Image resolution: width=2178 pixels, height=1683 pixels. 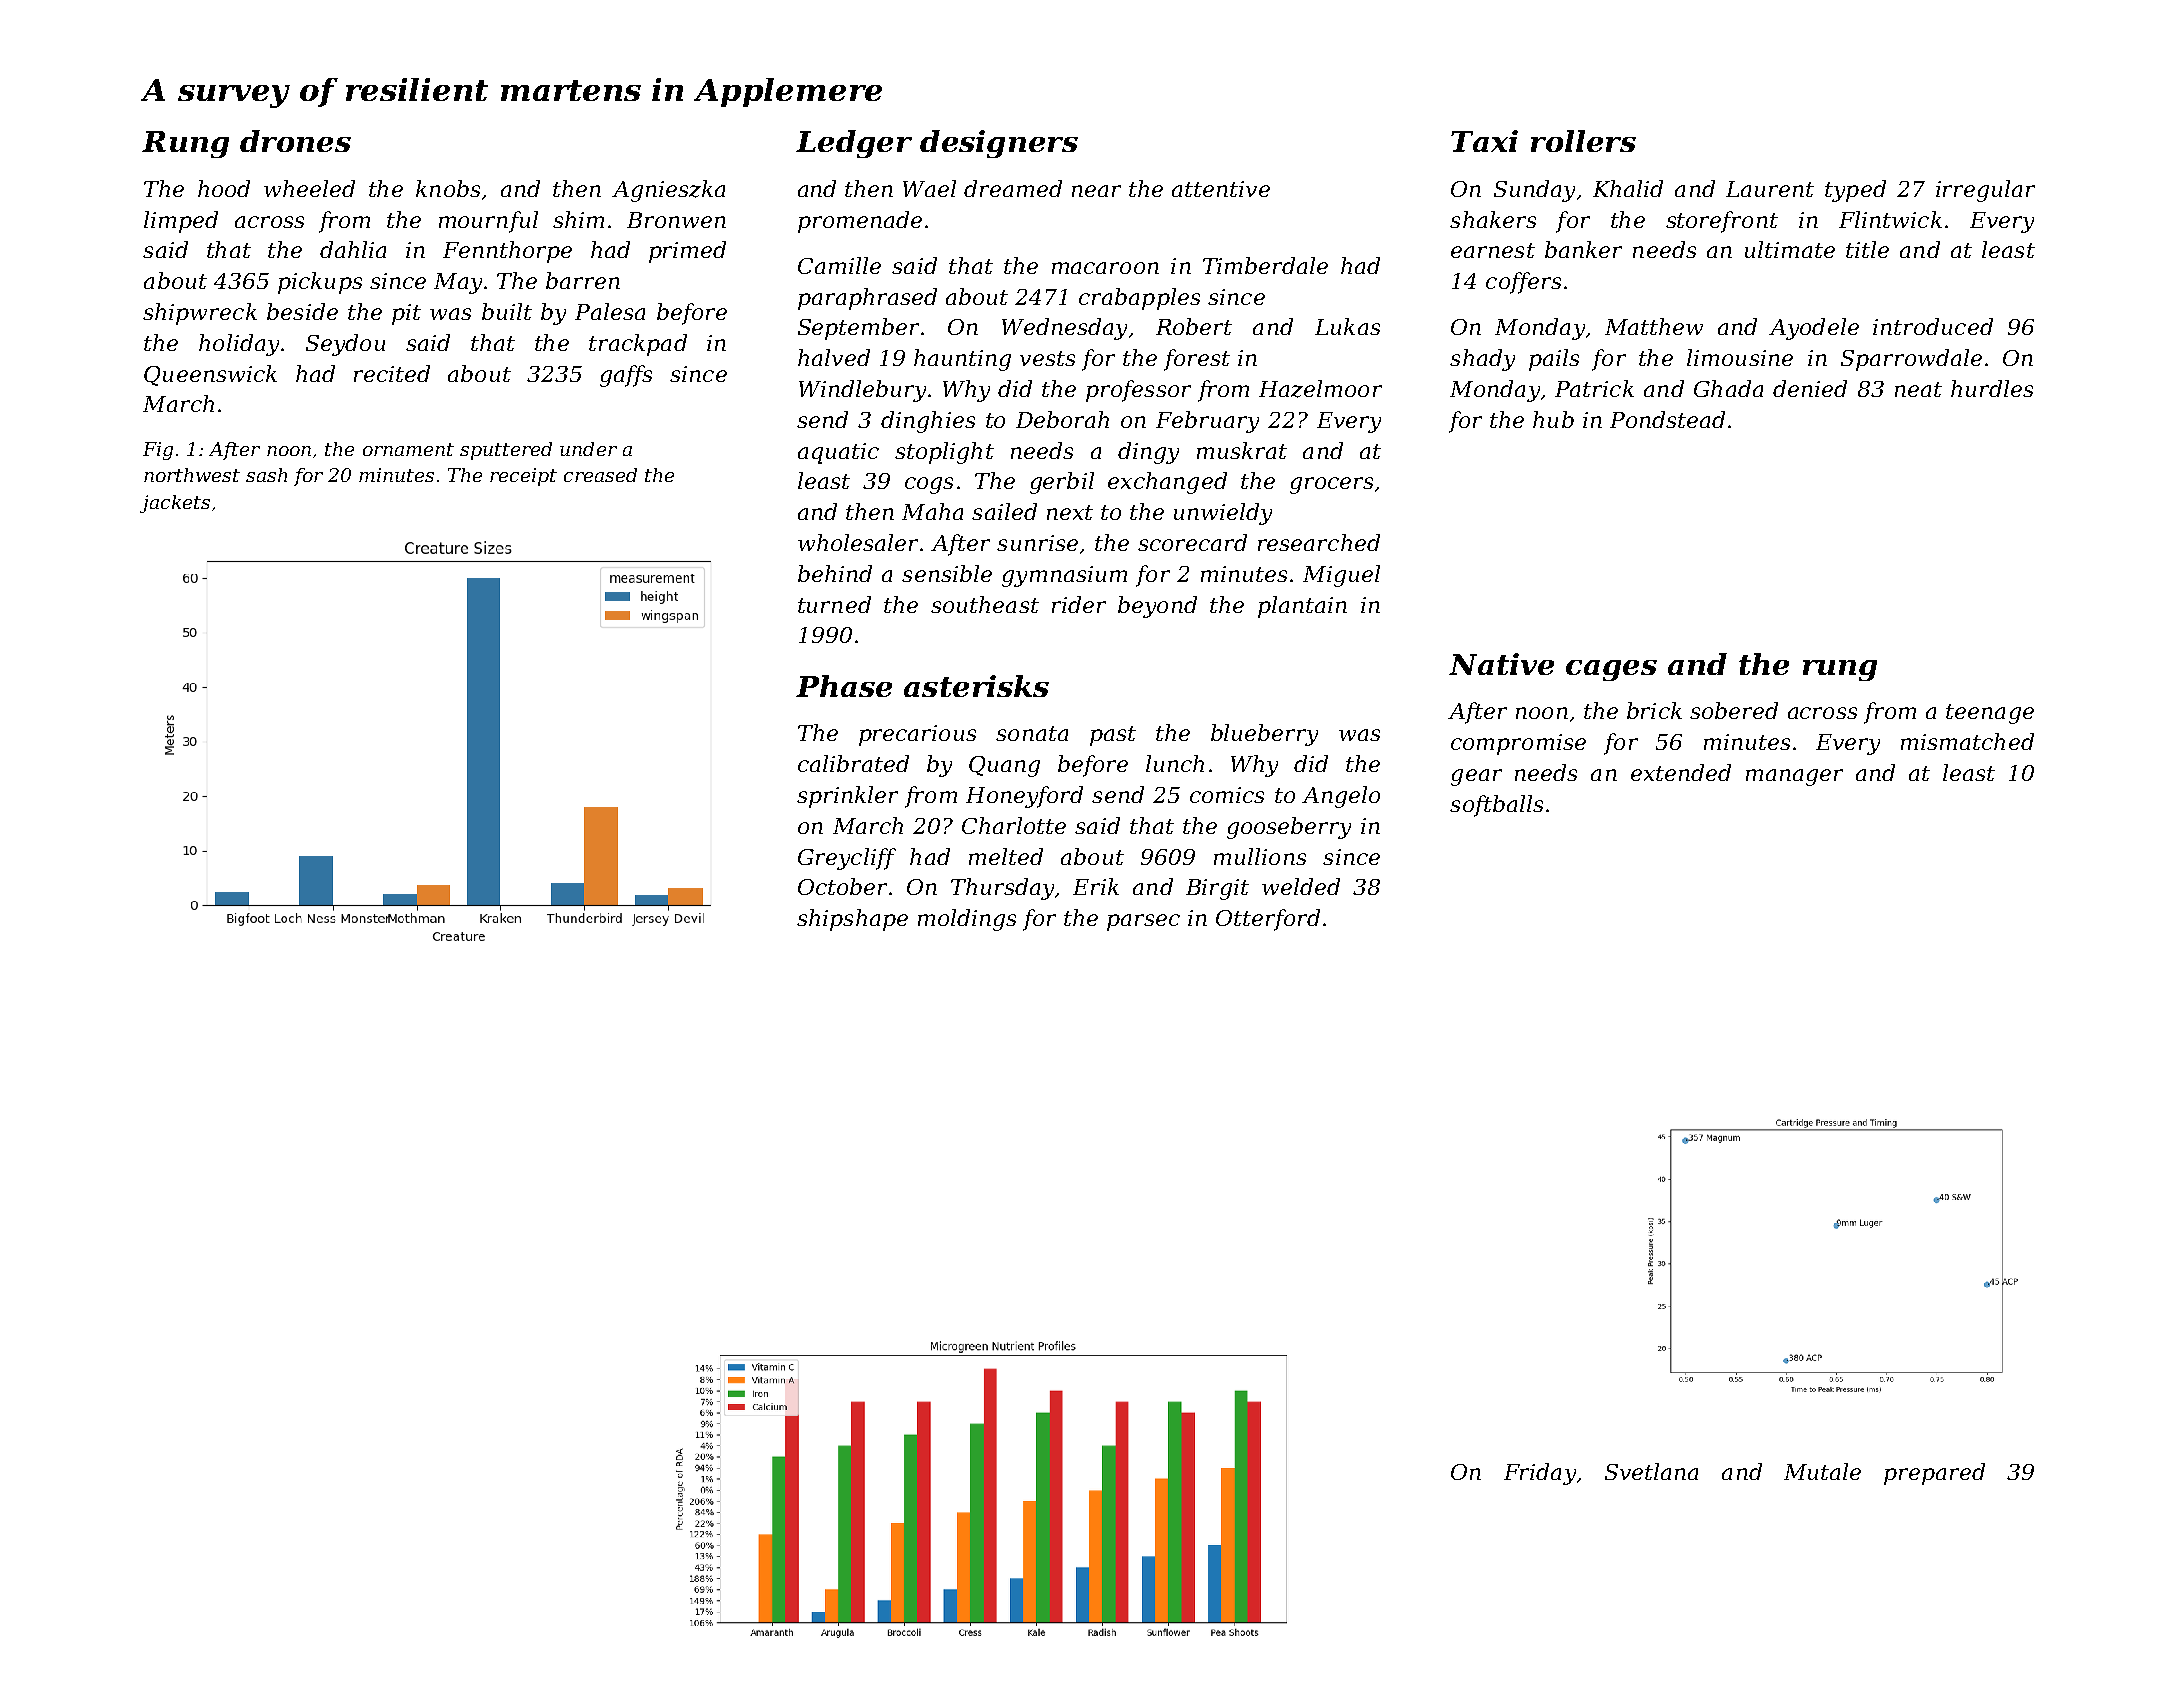 What do you see at coordinates (1301, 886) in the document?
I see `welded` at bounding box center [1301, 886].
